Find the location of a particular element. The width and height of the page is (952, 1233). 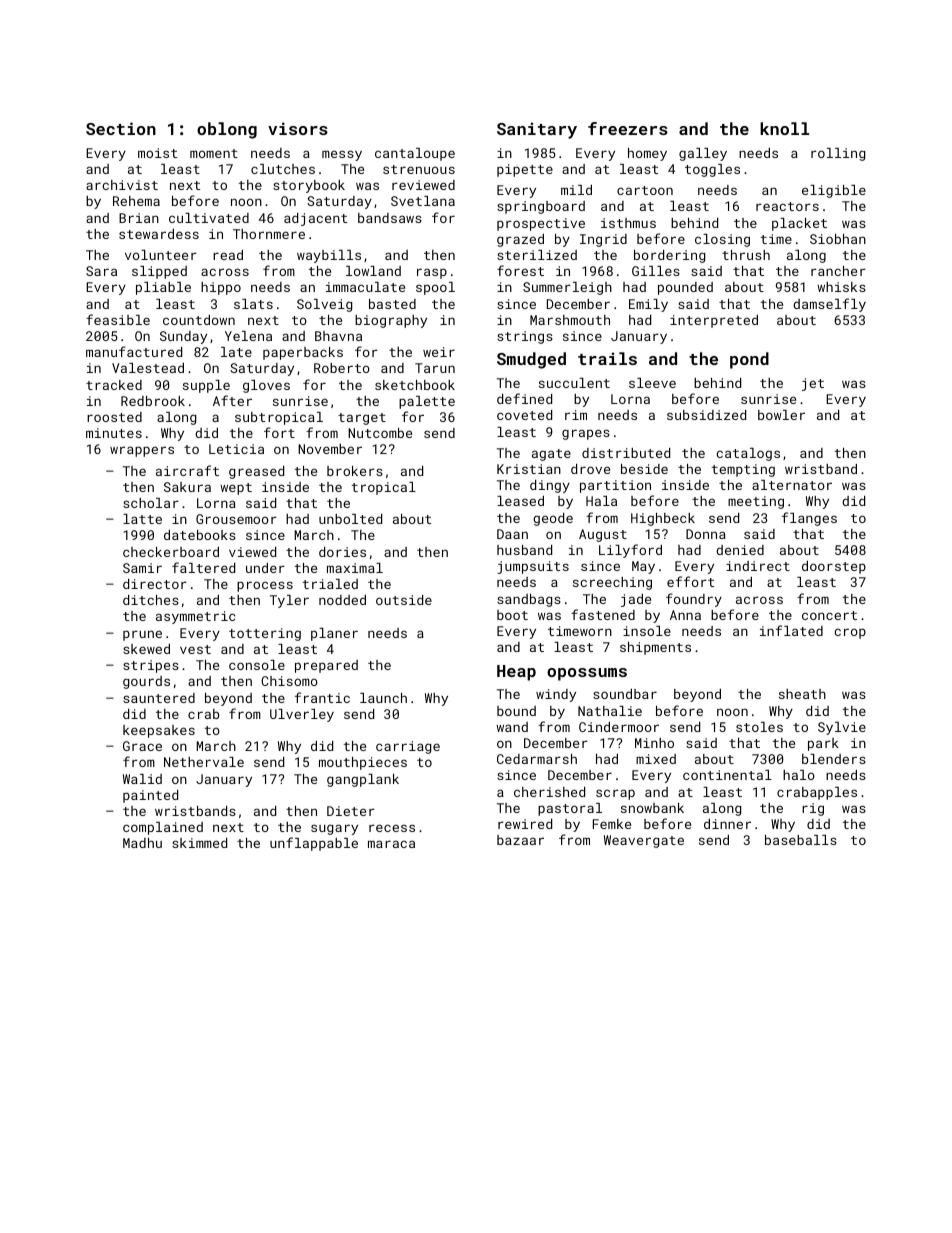

Sanitary is located at coordinates (537, 130).
